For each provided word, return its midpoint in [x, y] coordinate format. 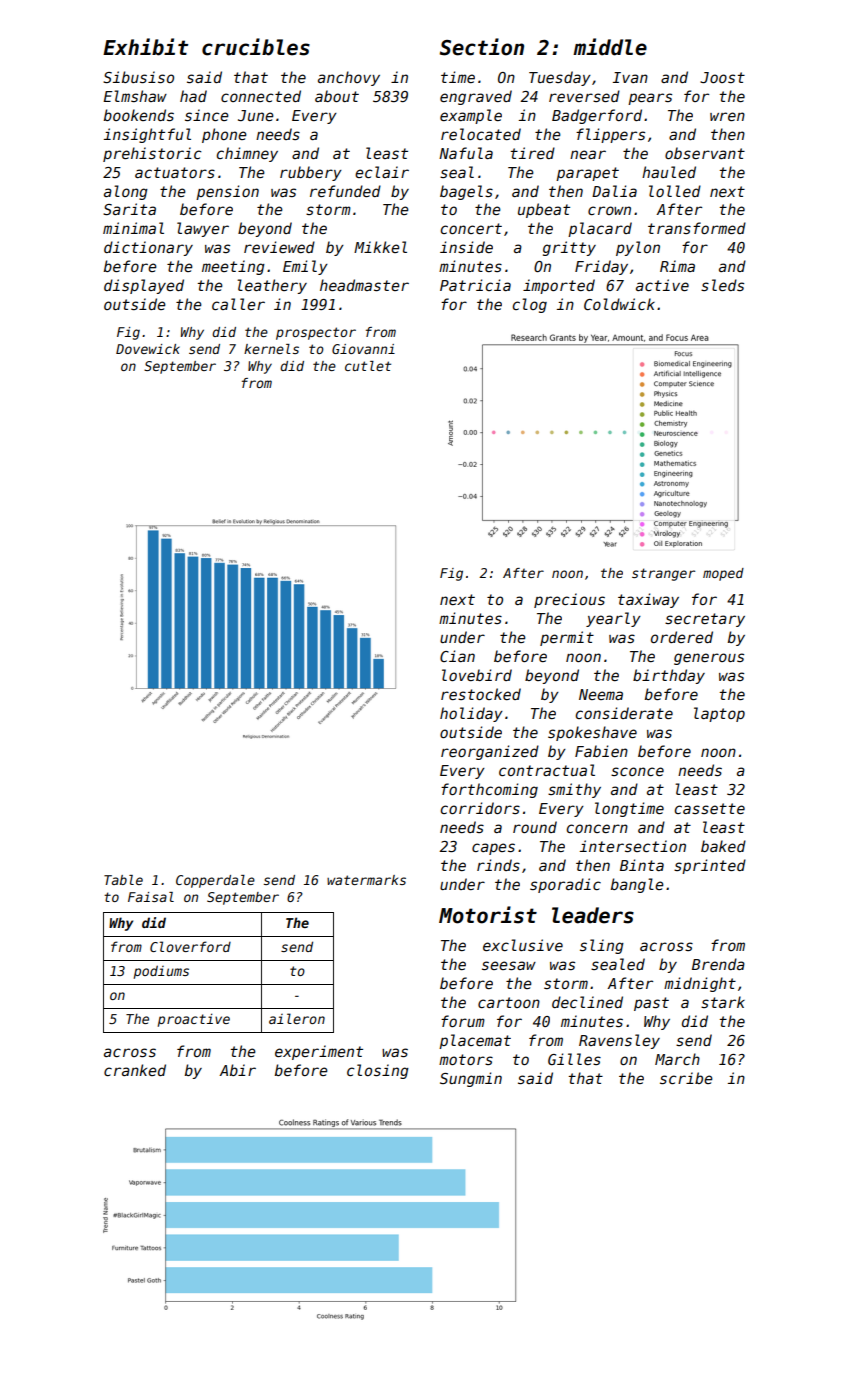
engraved [476, 97]
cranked [135, 1070]
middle [610, 47]
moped [723, 574]
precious [569, 600]
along [126, 192]
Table [123, 880]
